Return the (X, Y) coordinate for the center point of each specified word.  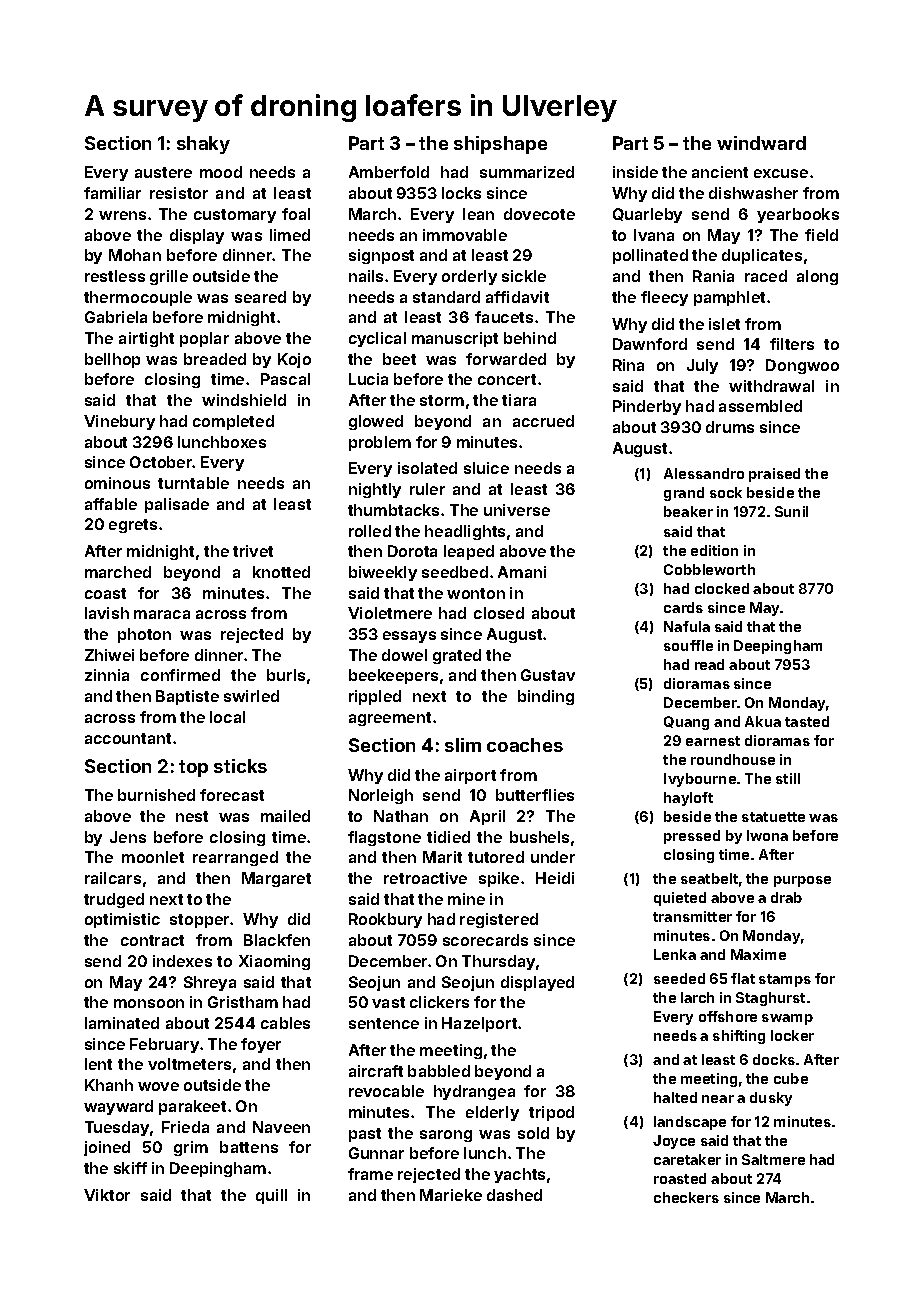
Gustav (548, 675)
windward (761, 143)
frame (370, 1174)
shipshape (500, 145)
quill (271, 1196)
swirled (251, 696)
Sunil (791, 511)
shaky (203, 145)
